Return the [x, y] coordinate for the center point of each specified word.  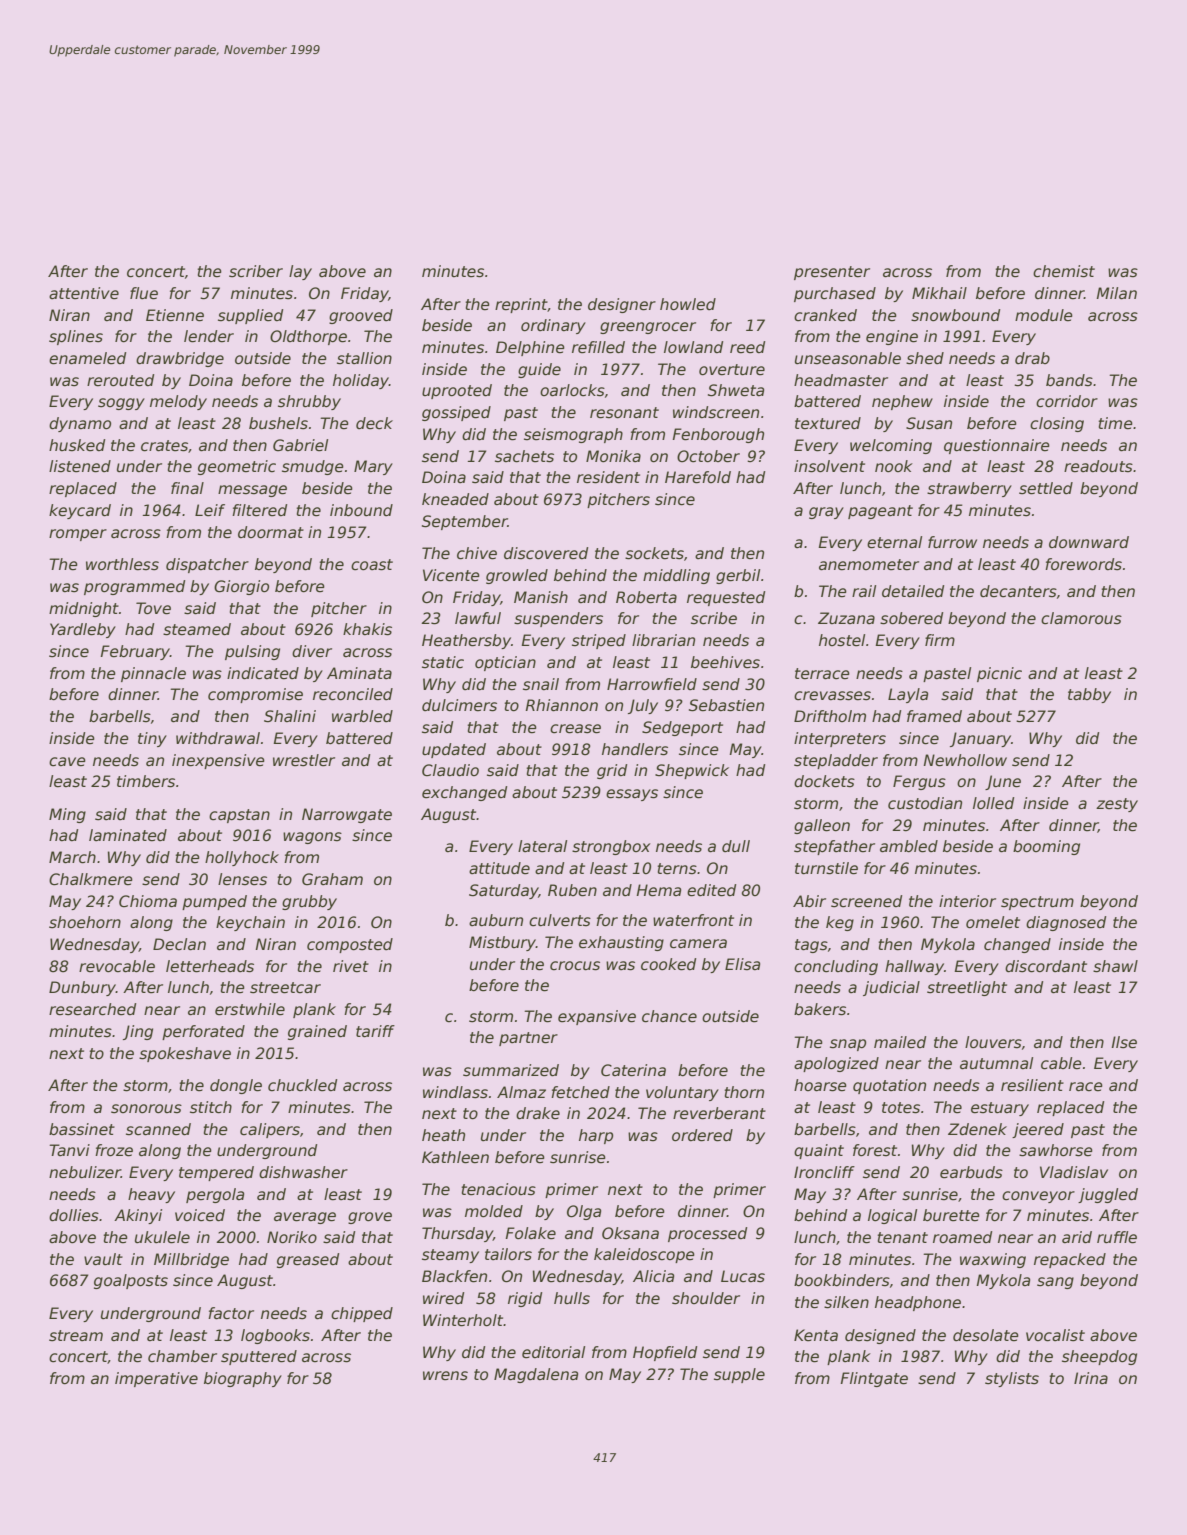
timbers [146, 781]
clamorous [1081, 618]
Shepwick [692, 771]
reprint [521, 305]
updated [454, 750]
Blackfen [454, 1276]
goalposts [131, 1281]
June [1003, 782]
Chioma [148, 901]
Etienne [175, 315]
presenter [832, 273]
